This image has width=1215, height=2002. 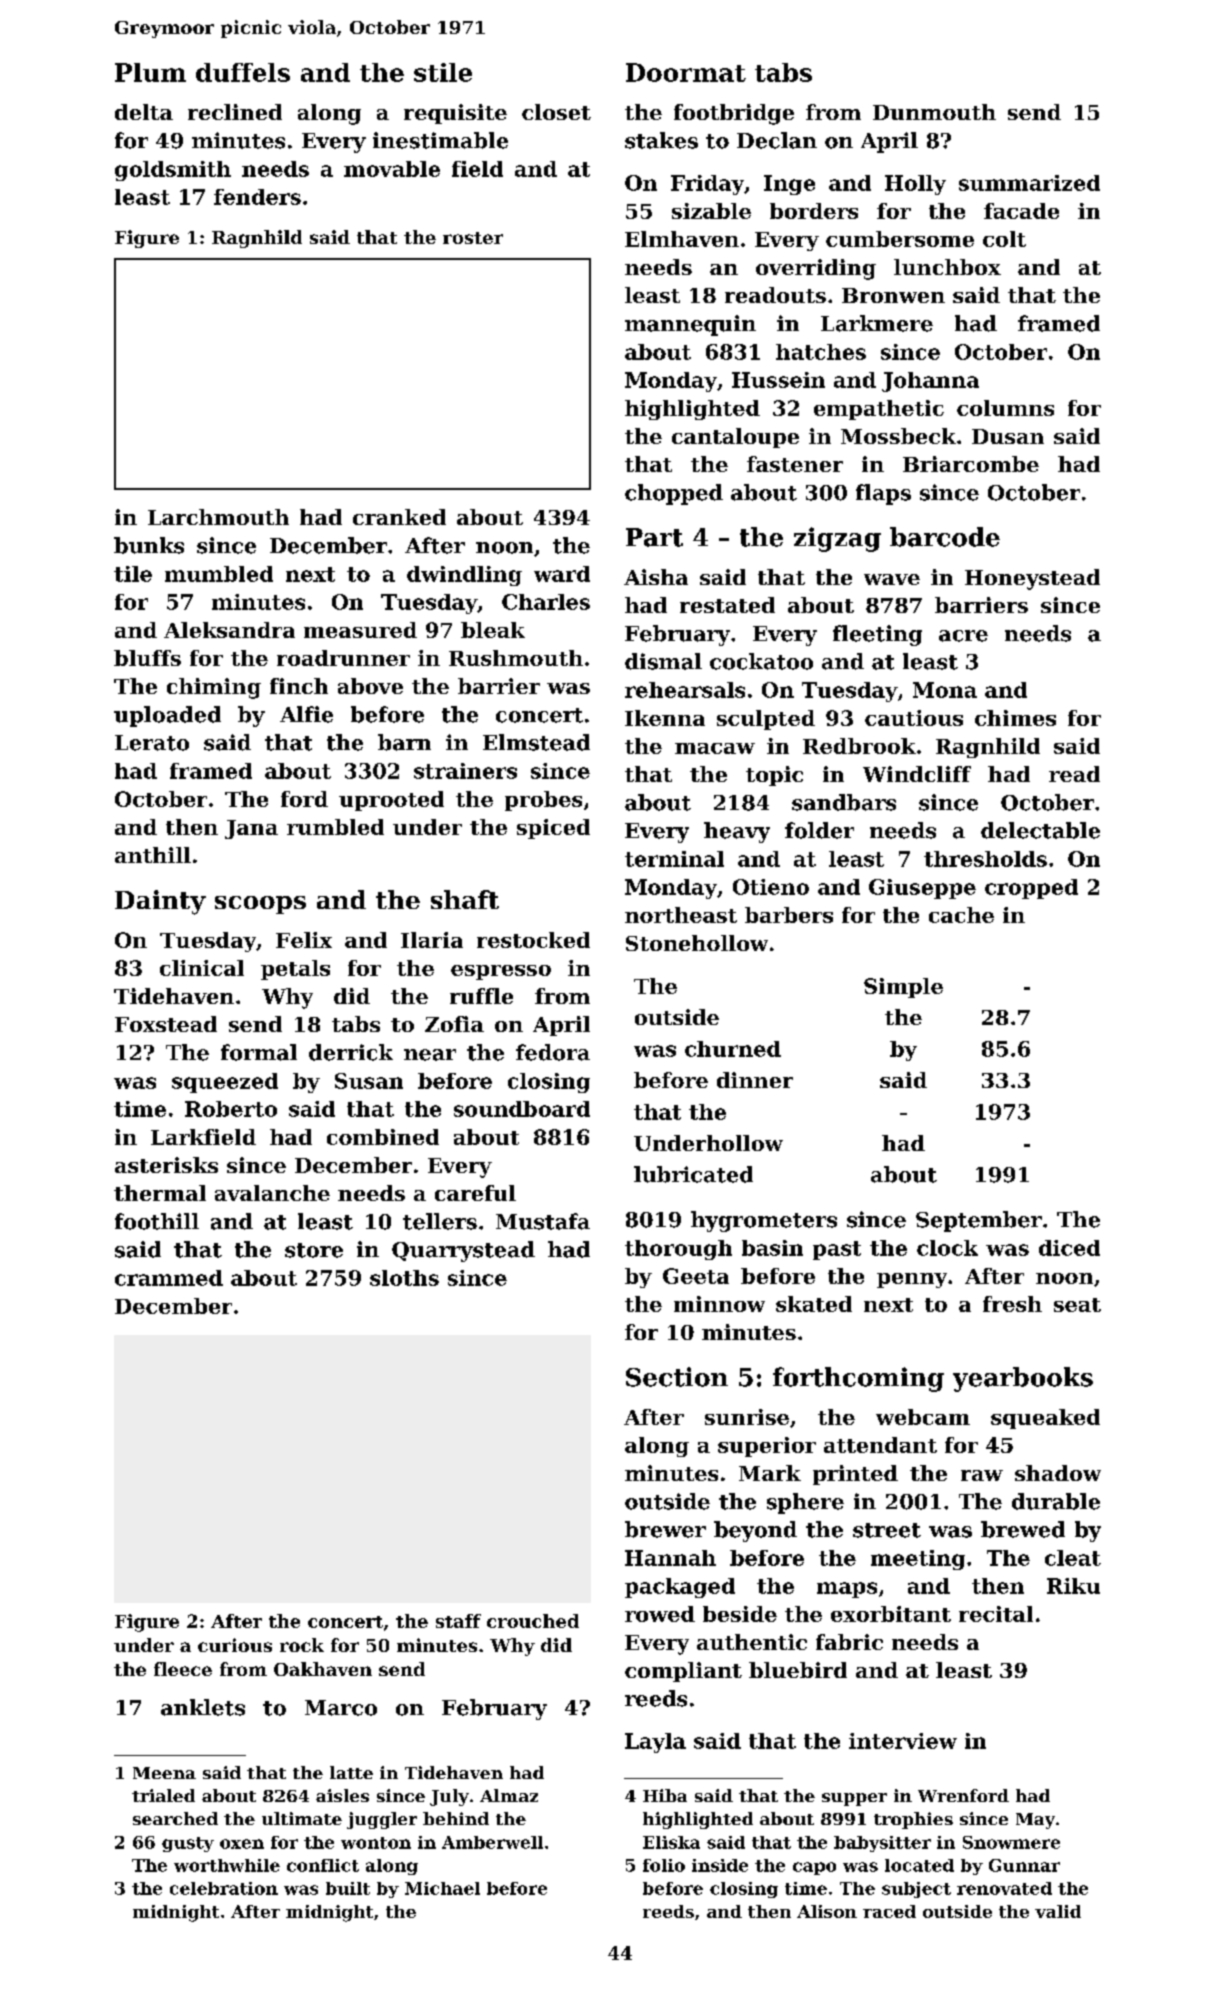 What do you see at coordinates (685, 690) in the image?
I see `rehearsals` at bounding box center [685, 690].
